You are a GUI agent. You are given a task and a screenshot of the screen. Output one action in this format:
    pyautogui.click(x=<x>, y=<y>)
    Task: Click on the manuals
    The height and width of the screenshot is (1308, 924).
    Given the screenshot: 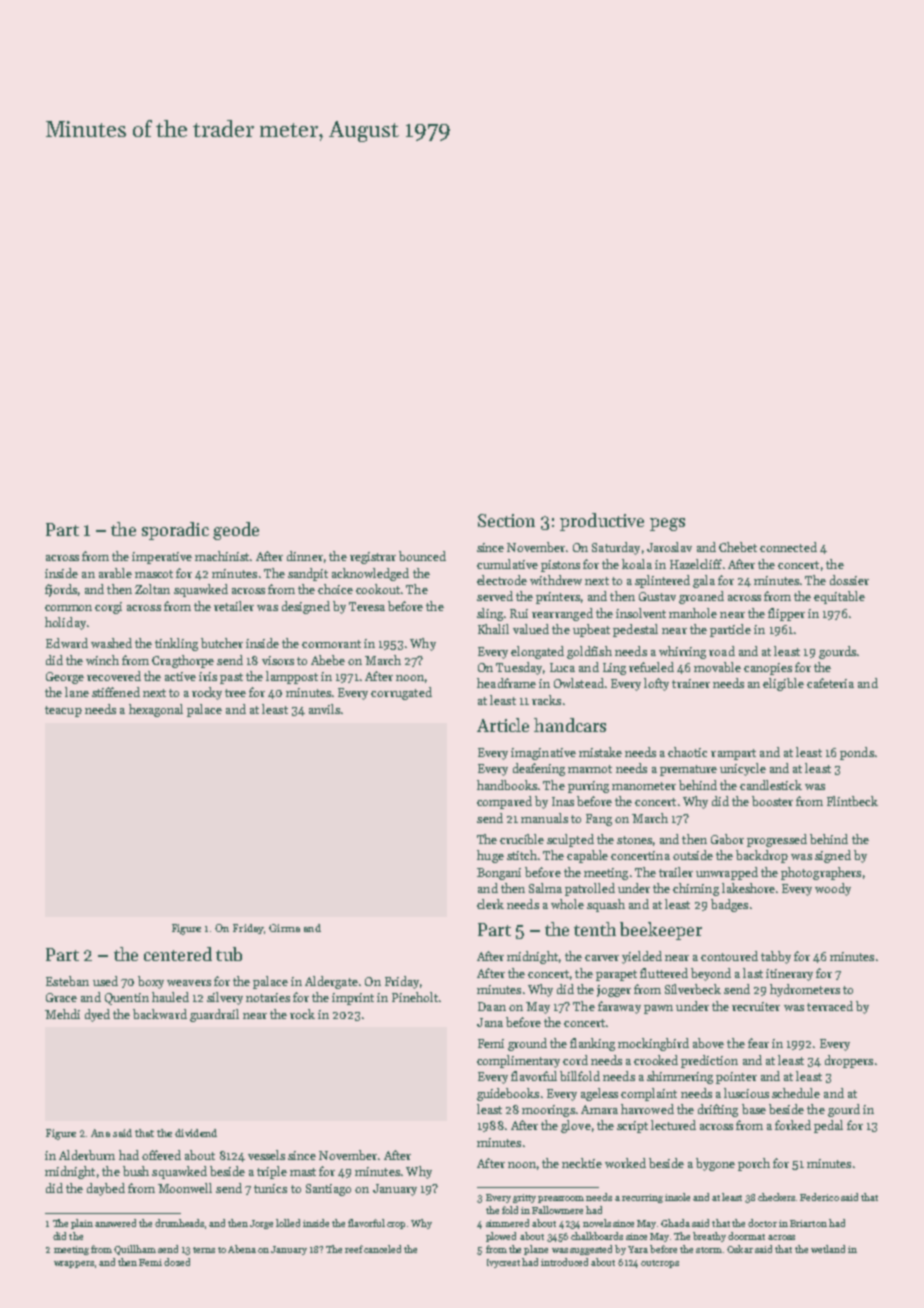 What is the action you would take?
    pyautogui.click(x=544, y=818)
